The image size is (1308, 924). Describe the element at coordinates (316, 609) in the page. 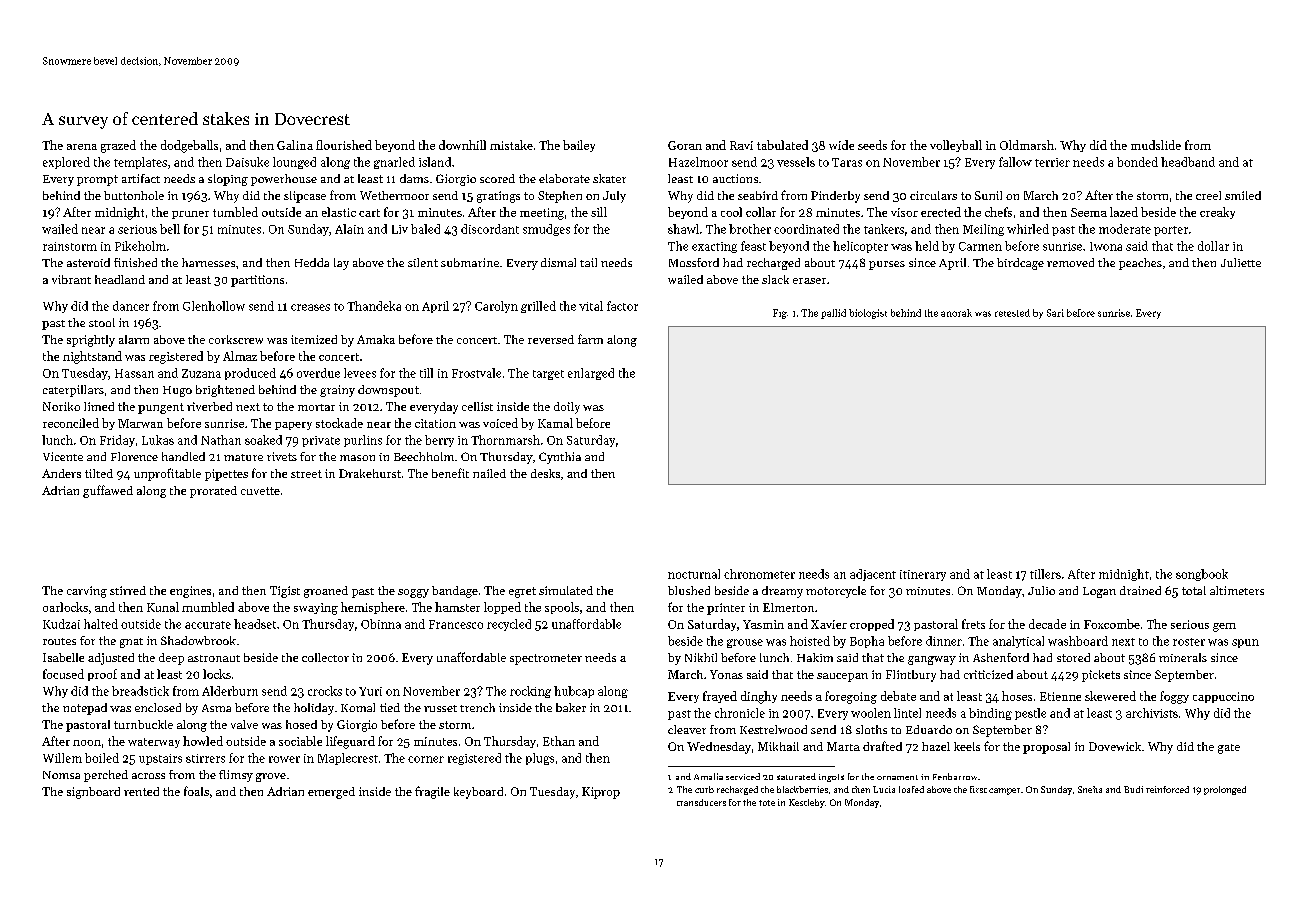

I see `swaying` at that location.
